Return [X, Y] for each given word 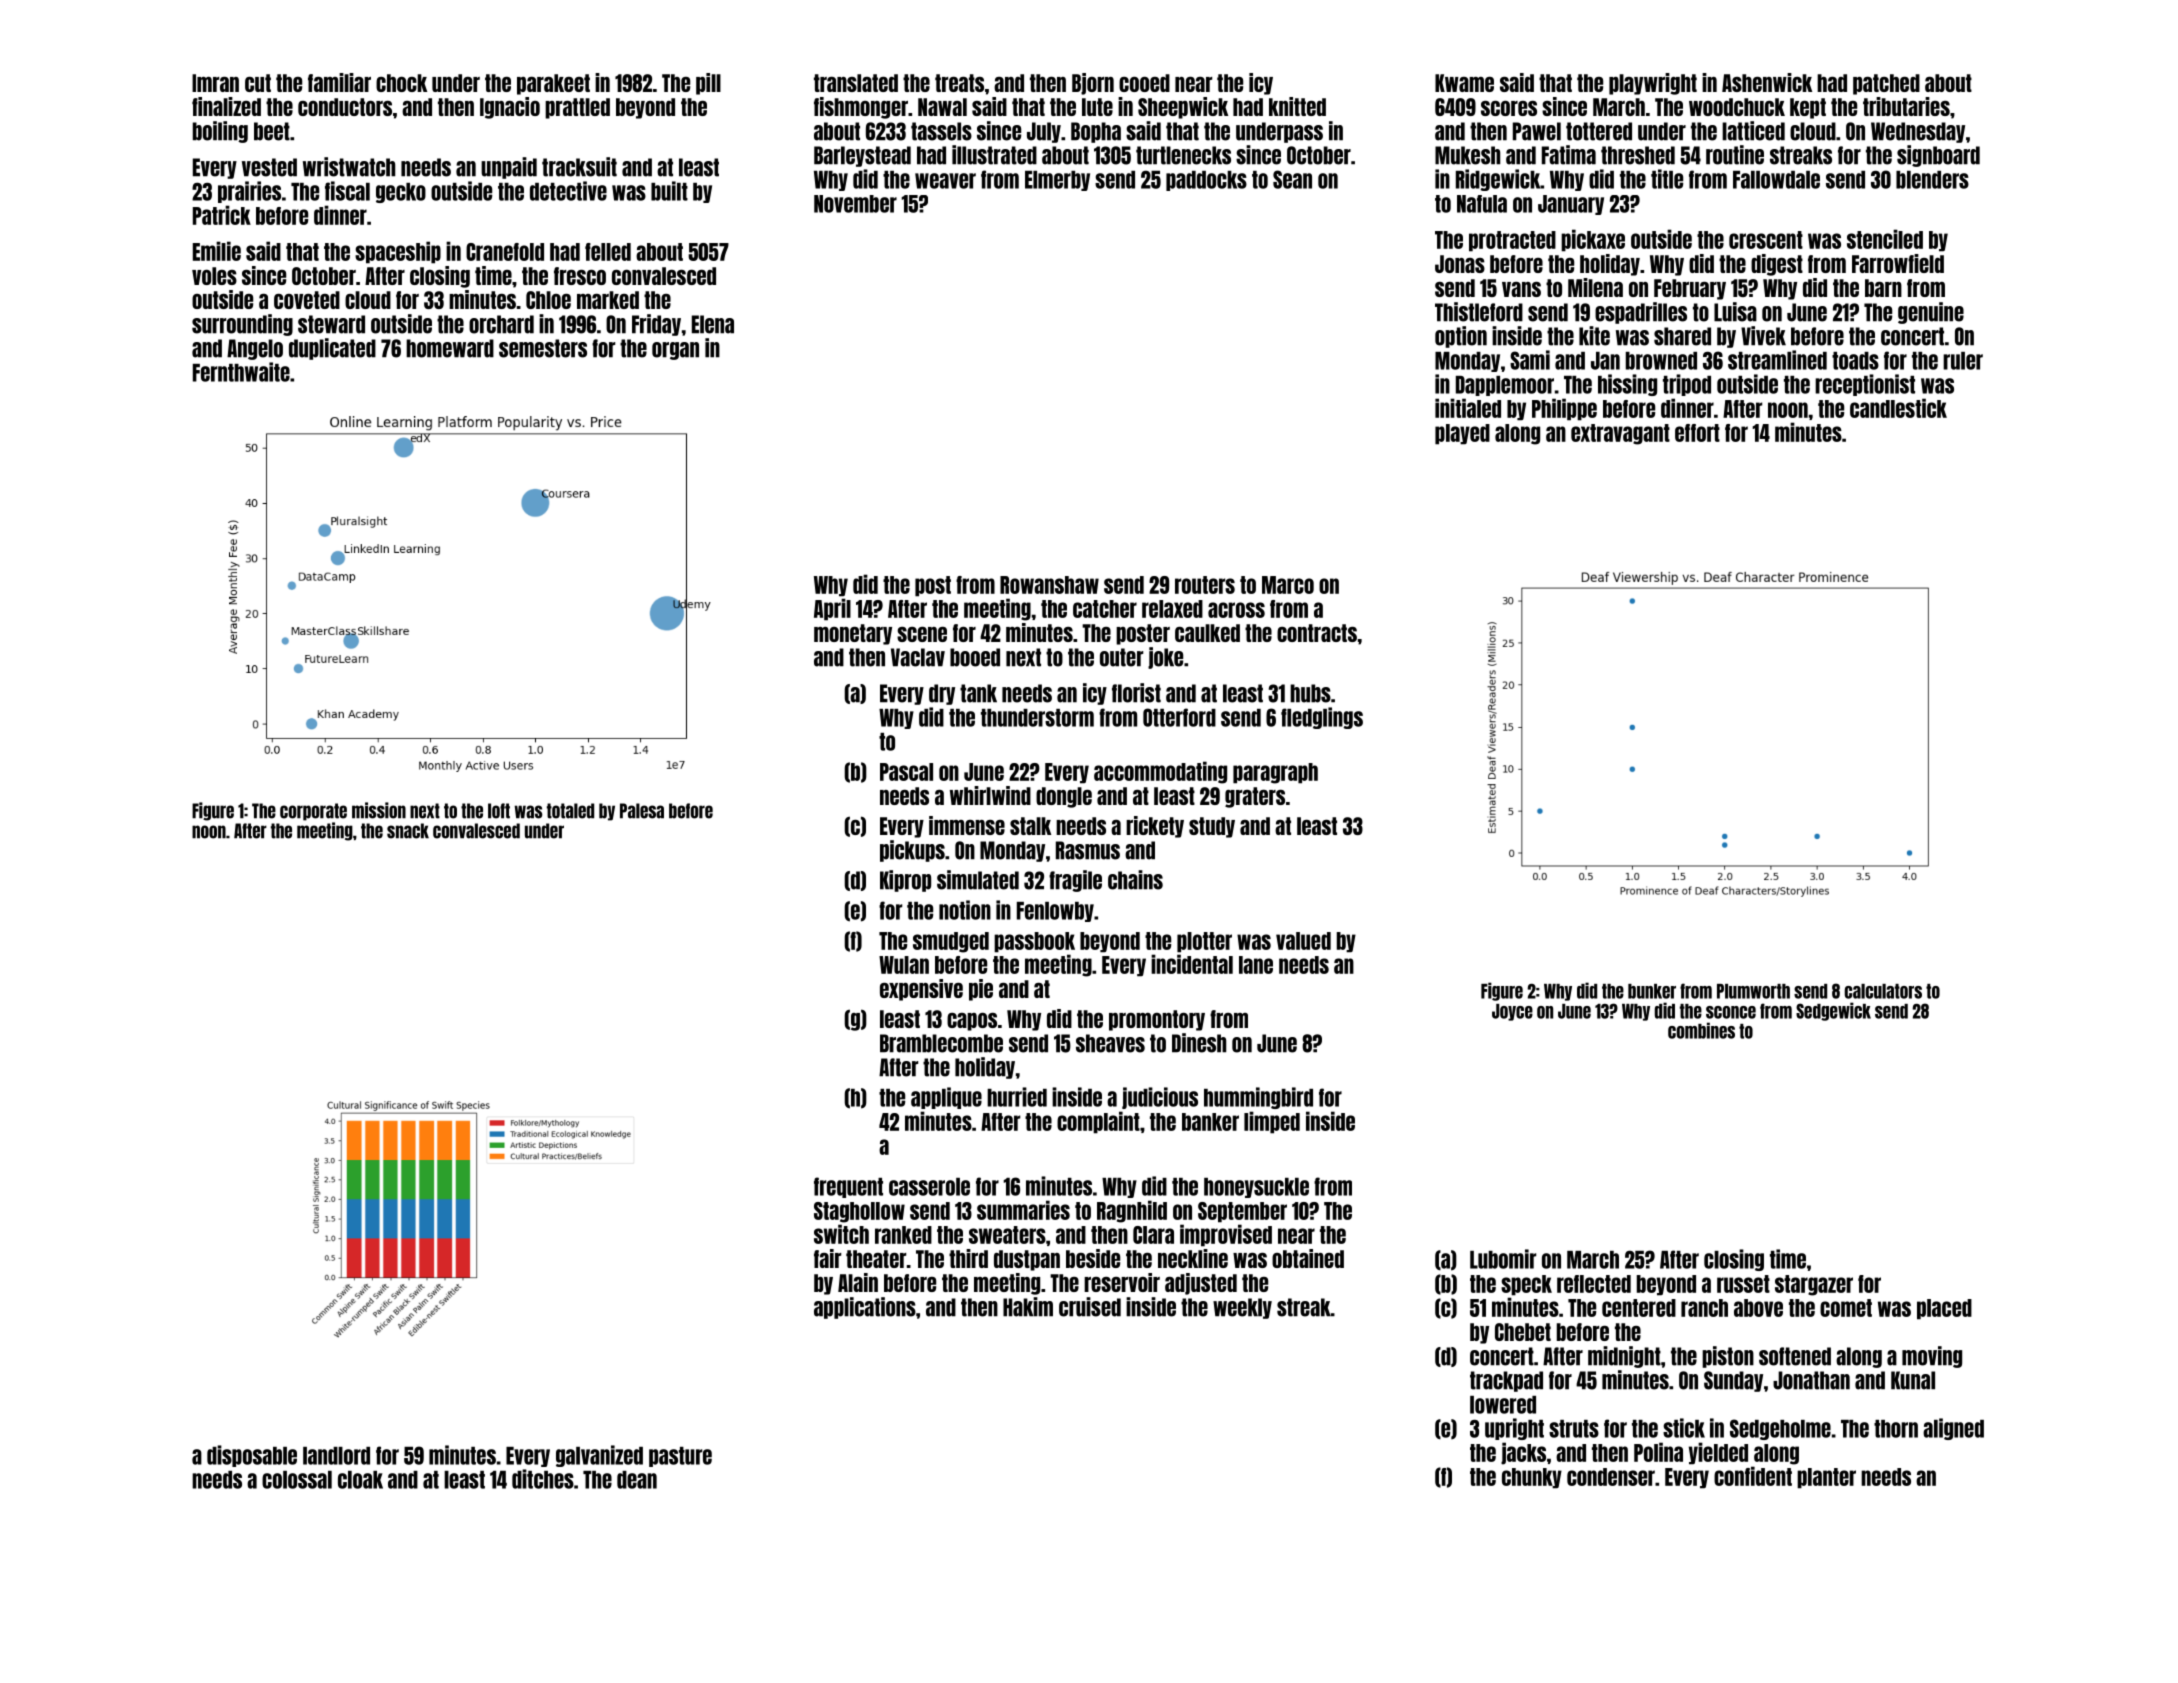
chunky [1532, 1478]
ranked [903, 1235]
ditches [543, 1479]
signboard [1938, 156]
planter [1826, 1478]
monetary [853, 634]
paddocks [1206, 181]
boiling [220, 132]
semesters [543, 348]
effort [1697, 433]
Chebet [1523, 1332]
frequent [848, 1187]
